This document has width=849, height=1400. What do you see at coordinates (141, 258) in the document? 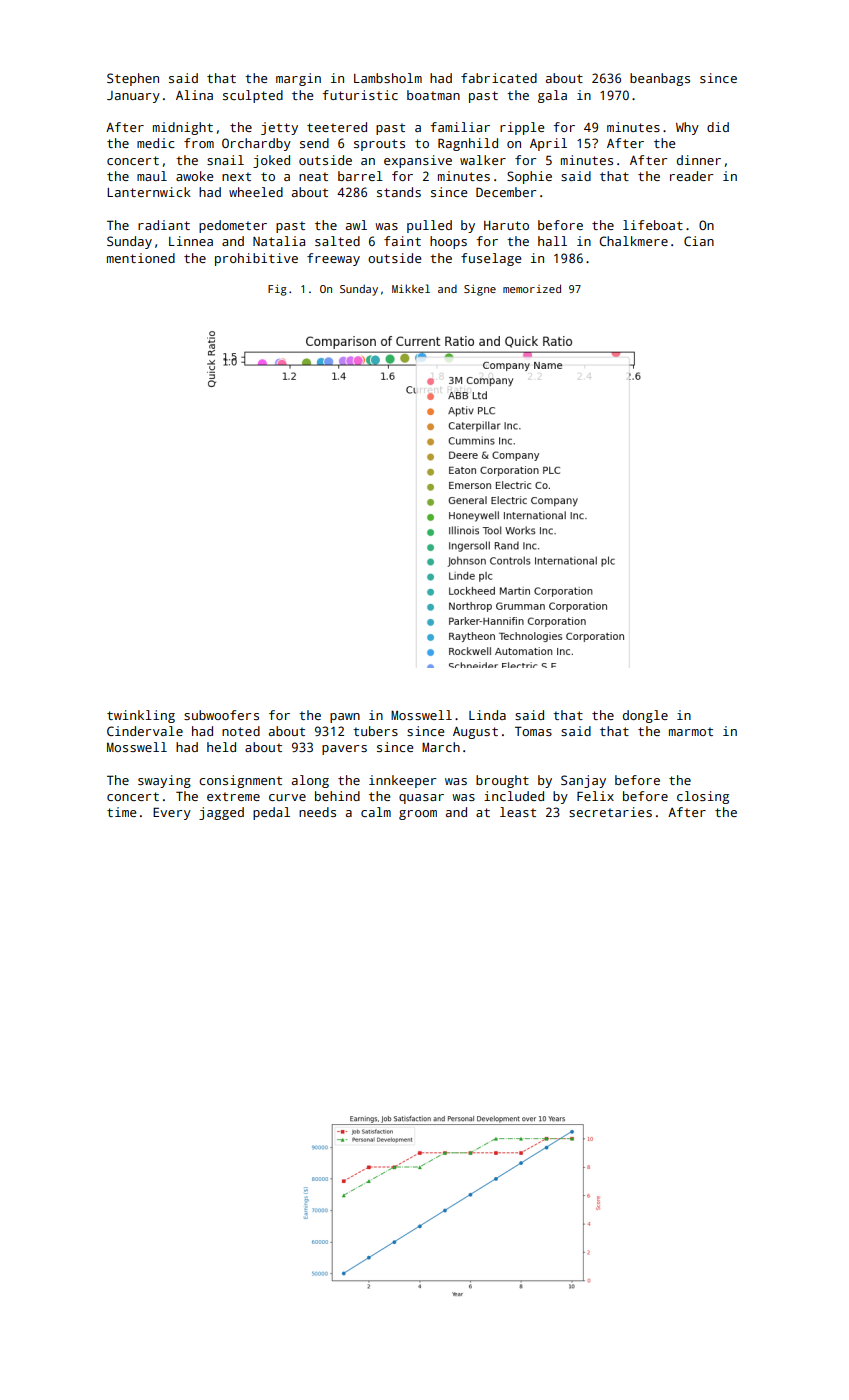
I see `mentioned` at bounding box center [141, 258].
